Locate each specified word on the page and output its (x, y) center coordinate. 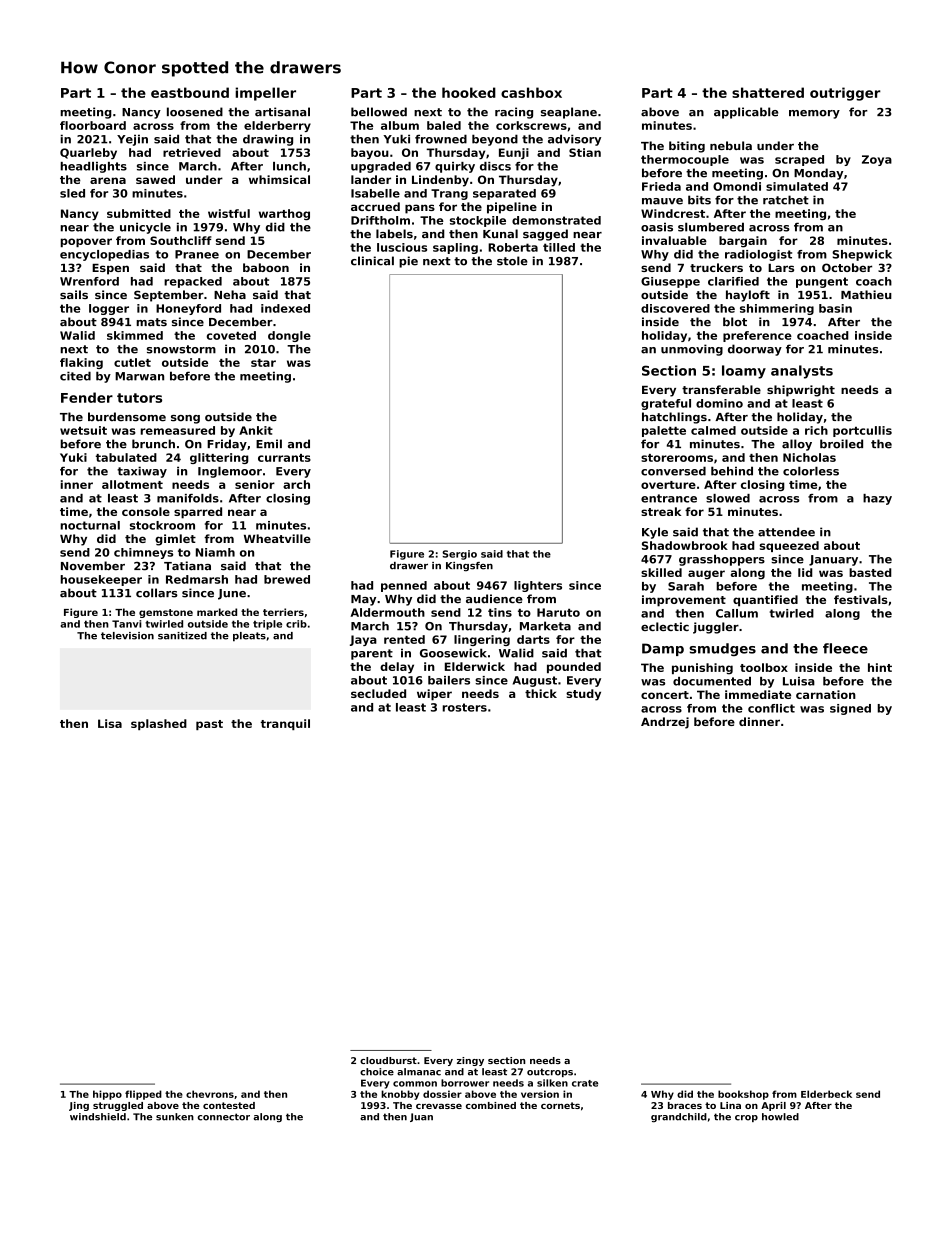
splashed (159, 724)
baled (444, 125)
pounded (574, 667)
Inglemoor (230, 472)
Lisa (110, 723)
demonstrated (556, 220)
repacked (193, 282)
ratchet (786, 200)
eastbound (190, 92)
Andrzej (665, 723)
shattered (768, 92)
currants (284, 458)
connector (223, 1117)
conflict (771, 708)
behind (732, 471)
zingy (470, 1061)
